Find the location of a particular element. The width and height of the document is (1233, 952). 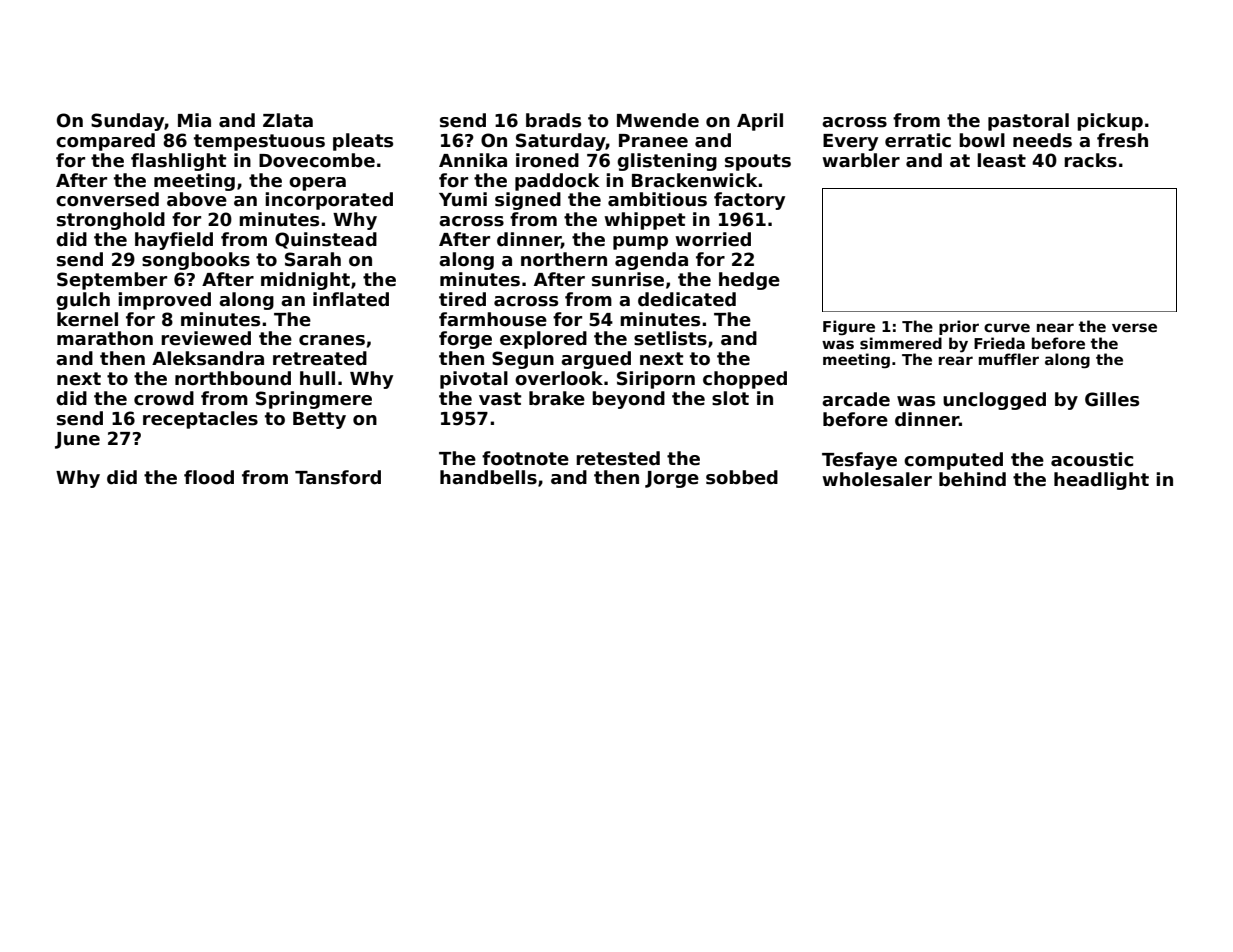

near is located at coordinates (1055, 327).
